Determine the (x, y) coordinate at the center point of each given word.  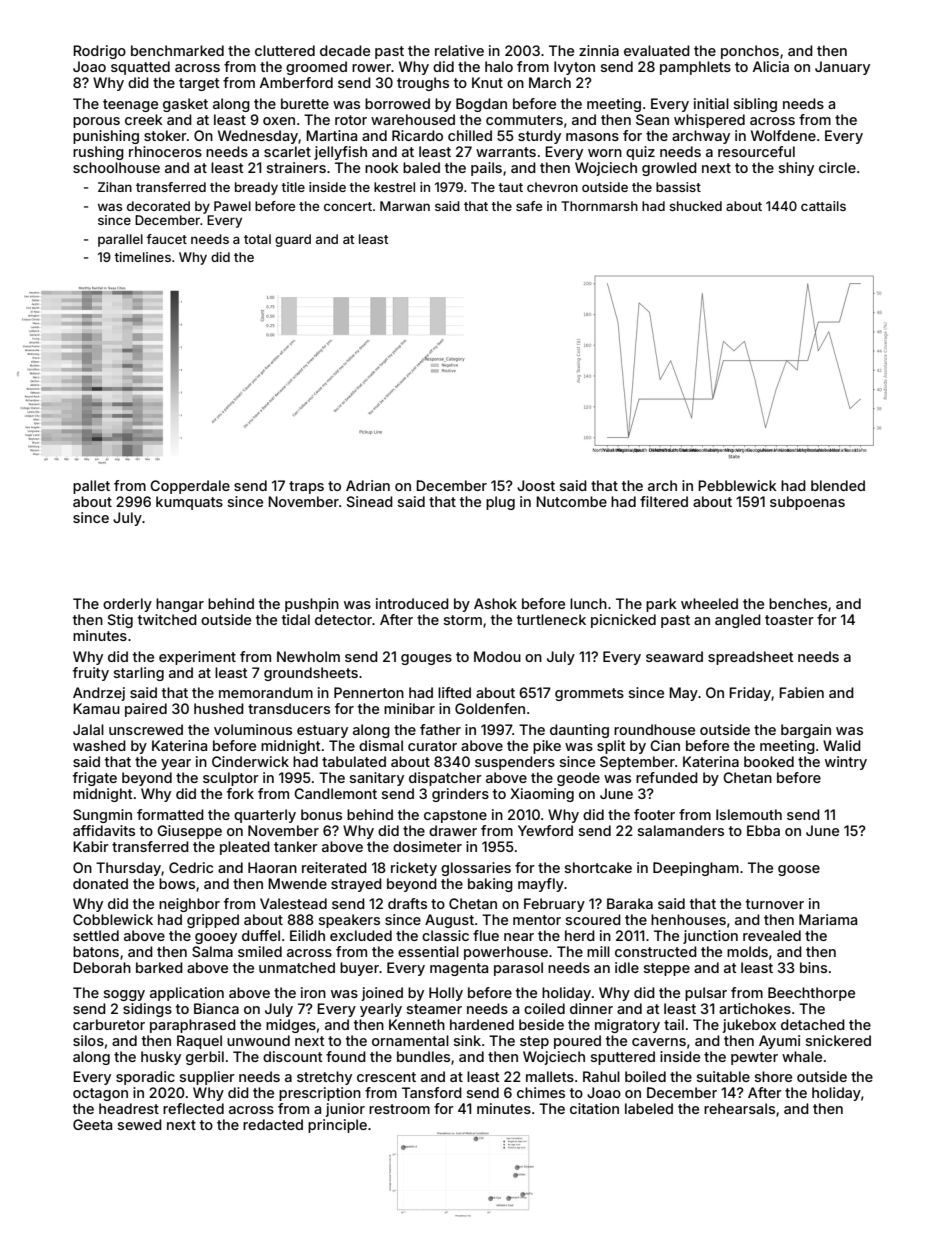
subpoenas (807, 503)
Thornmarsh (599, 206)
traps (306, 487)
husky (161, 1058)
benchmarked (177, 50)
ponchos (750, 52)
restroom (399, 1109)
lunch (588, 603)
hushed (219, 708)
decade (345, 50)
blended (838, 485)
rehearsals (739, 1108)
